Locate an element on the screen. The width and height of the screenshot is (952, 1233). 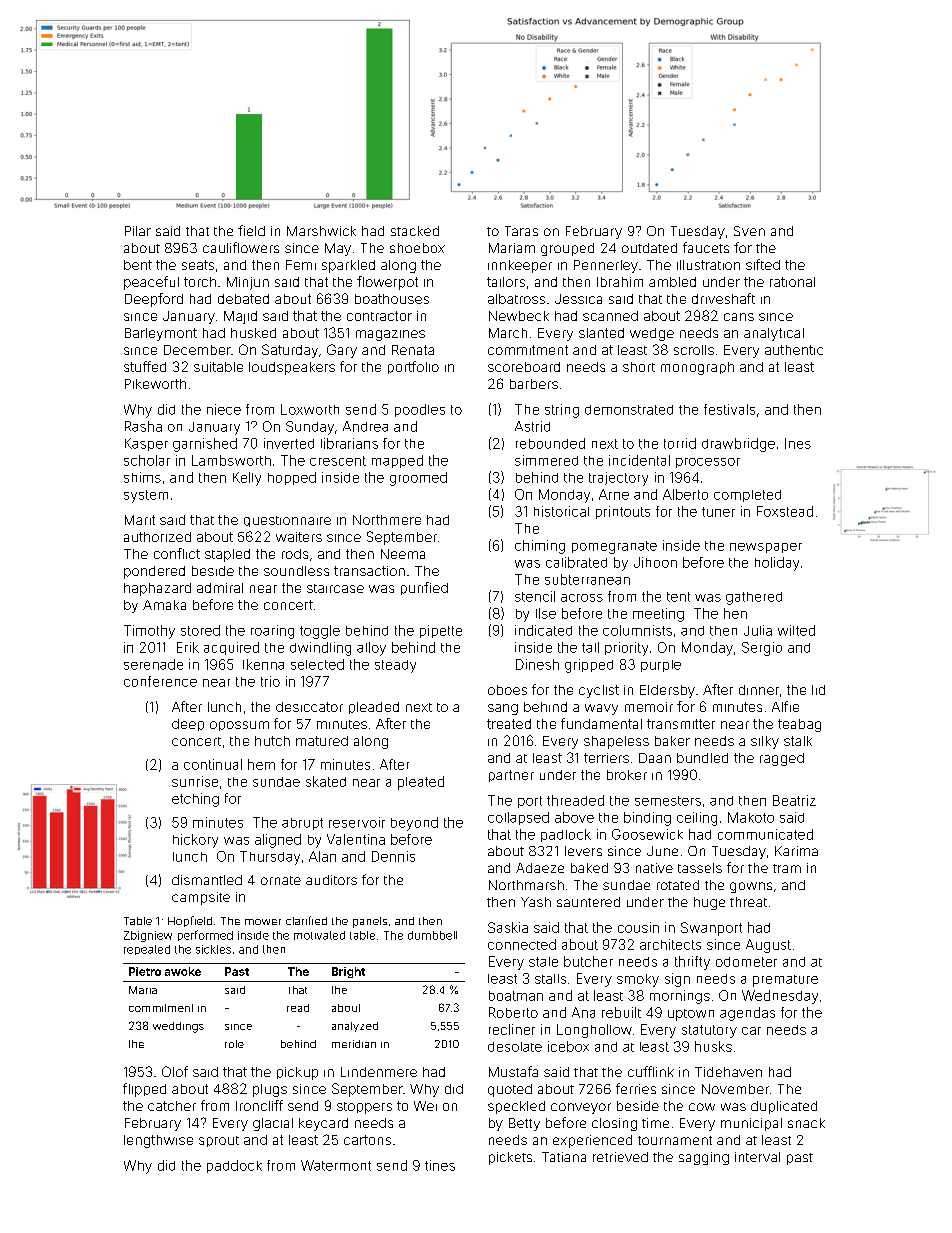
Roberto is located at coordinates (513, 1012).
